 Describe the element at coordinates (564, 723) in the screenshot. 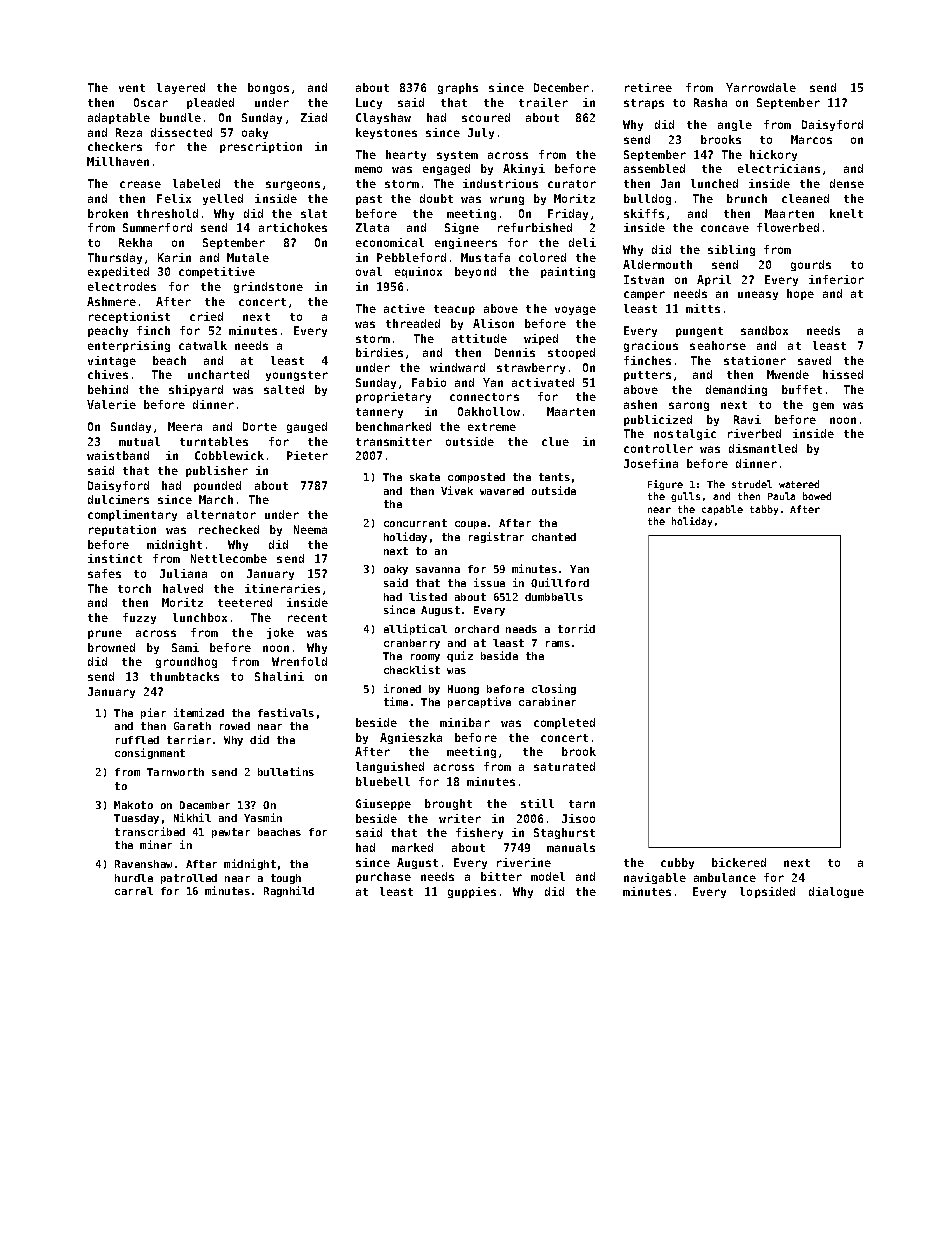

I see `completed` at that location.
